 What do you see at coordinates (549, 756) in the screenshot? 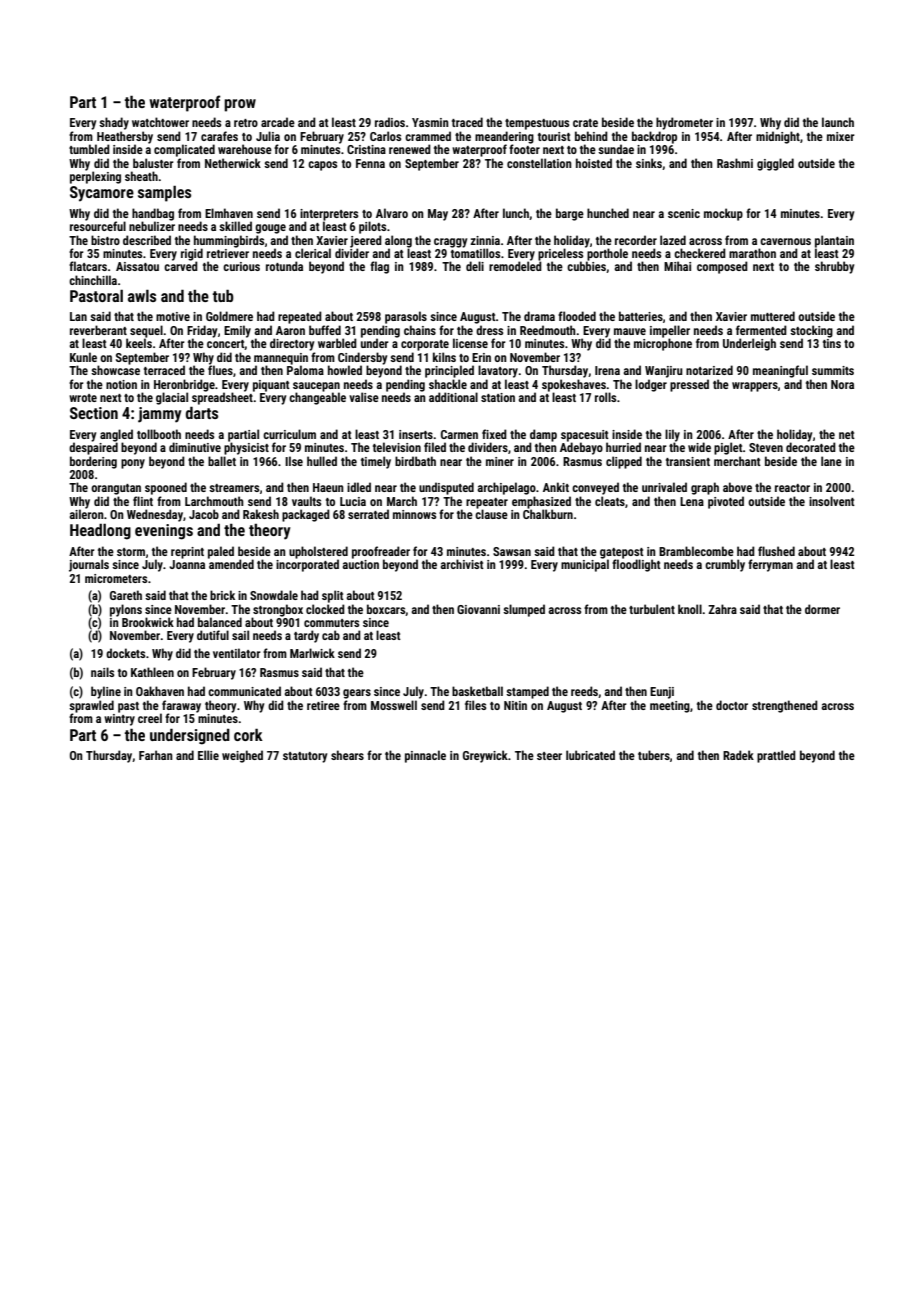
I see `steer` at bounding box center [549, 756].
